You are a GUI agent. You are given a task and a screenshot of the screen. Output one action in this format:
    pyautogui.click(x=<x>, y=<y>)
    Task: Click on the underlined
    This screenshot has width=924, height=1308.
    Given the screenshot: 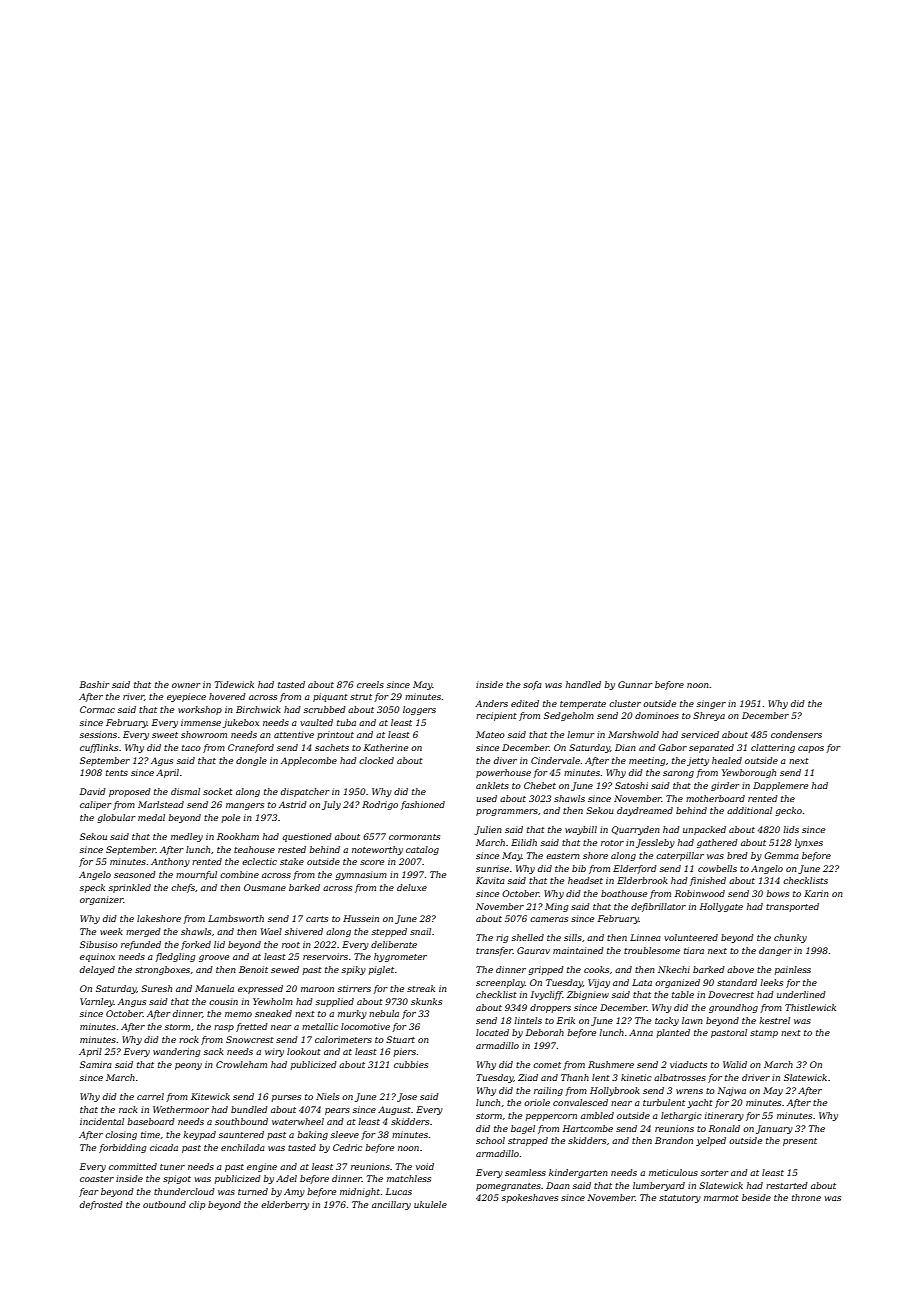 What is the action you would take?
    pyautogui.click(x=801, y=994)
